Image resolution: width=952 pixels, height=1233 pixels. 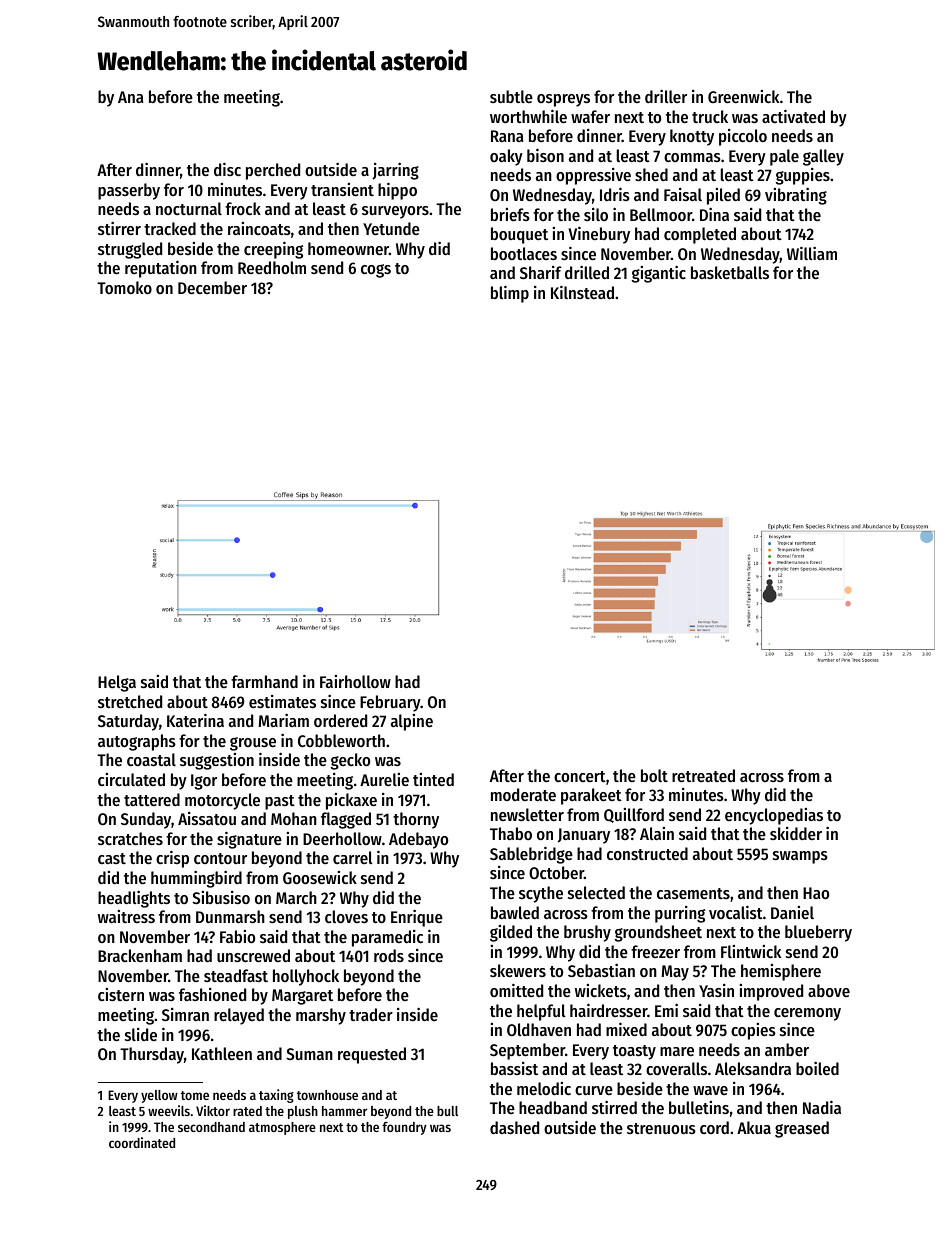 What do you see at coordinates (774, 816) in the screenshot?
I see `encyclopedias` at bounding box center [774, 816].
